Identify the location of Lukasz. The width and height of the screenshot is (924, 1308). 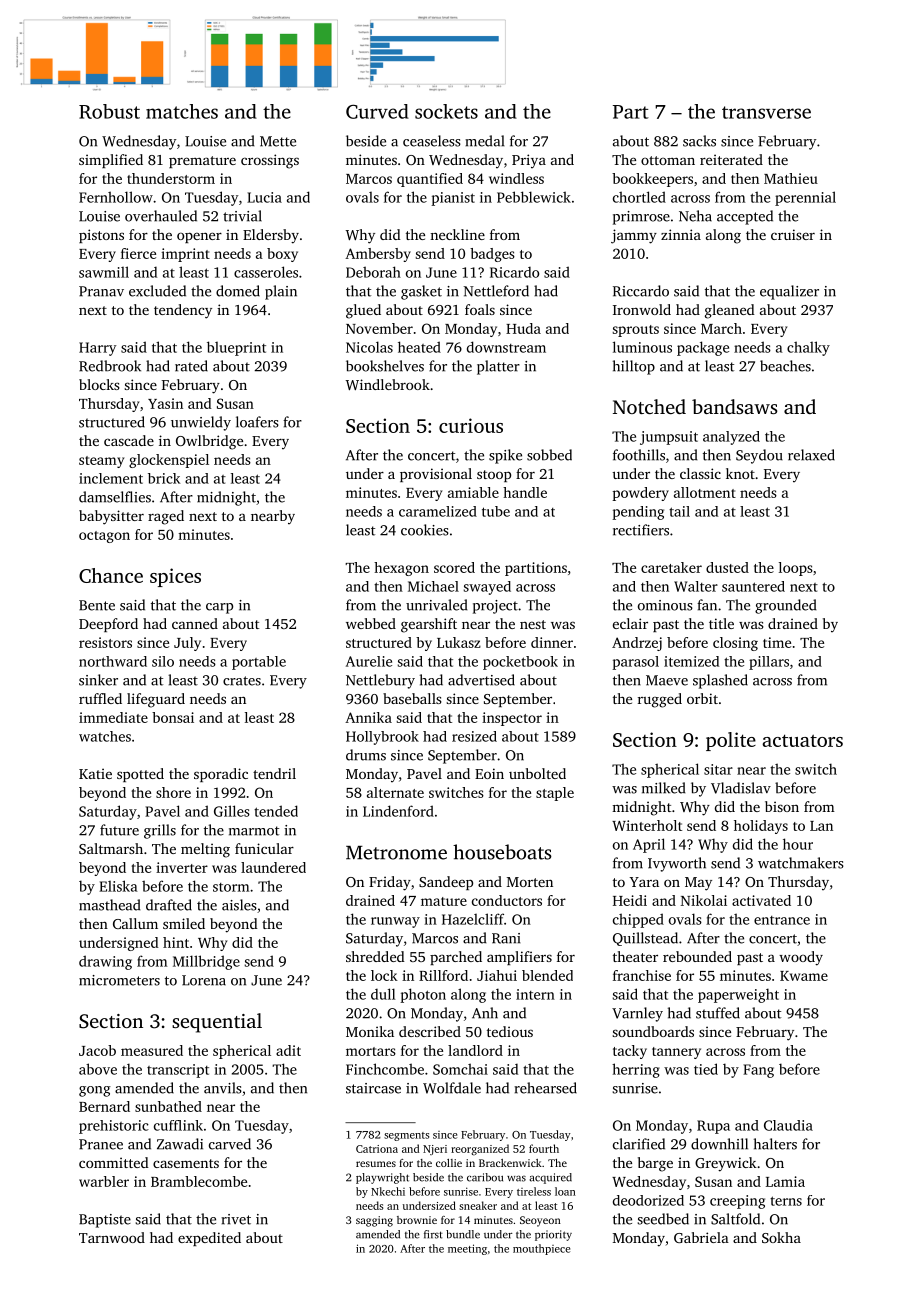
(459, 642).
